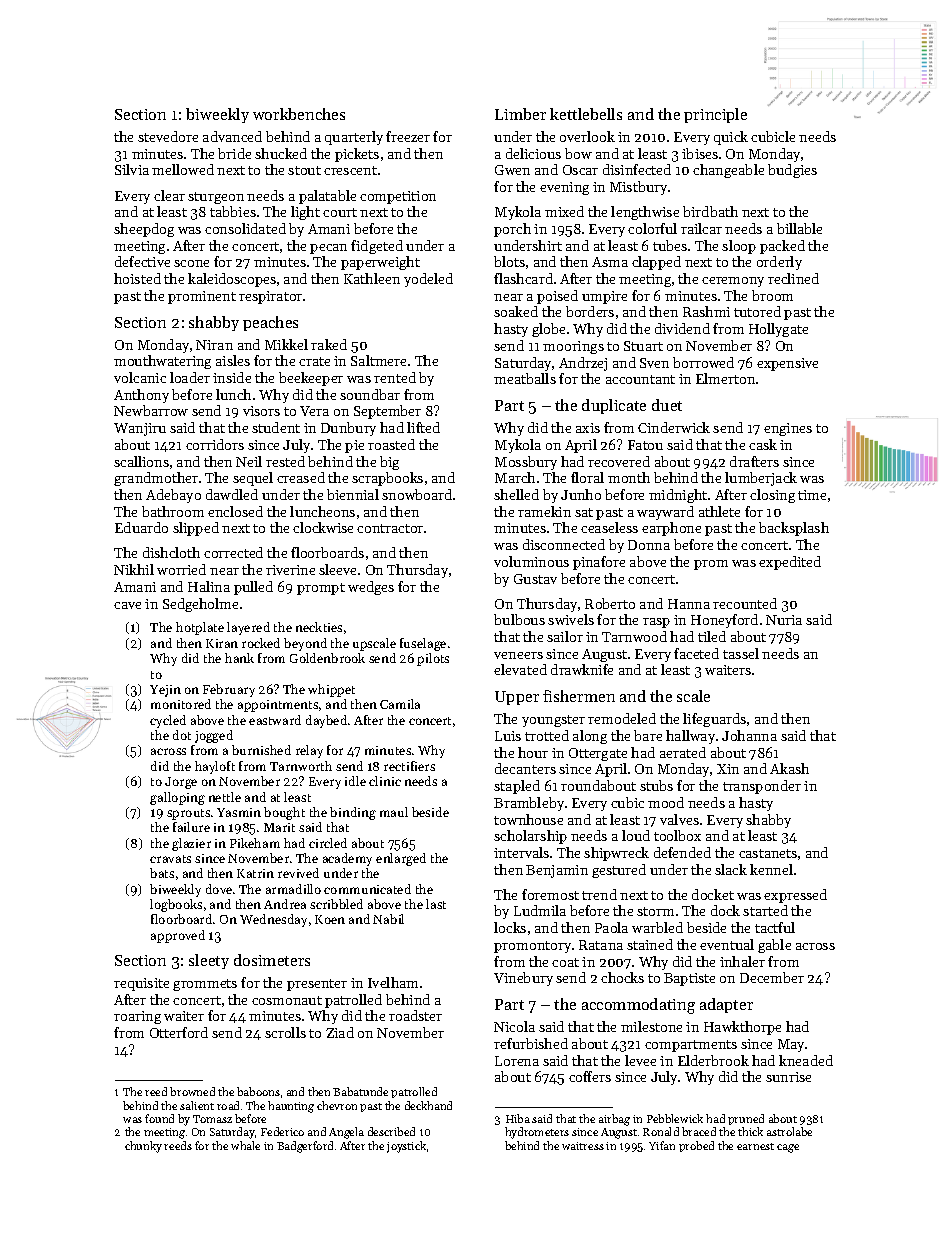 This image has height=1233, width=952. What do you see at coordinates (690, 737) in the image?
I see `hallway` at bounding box center [690, 737].
